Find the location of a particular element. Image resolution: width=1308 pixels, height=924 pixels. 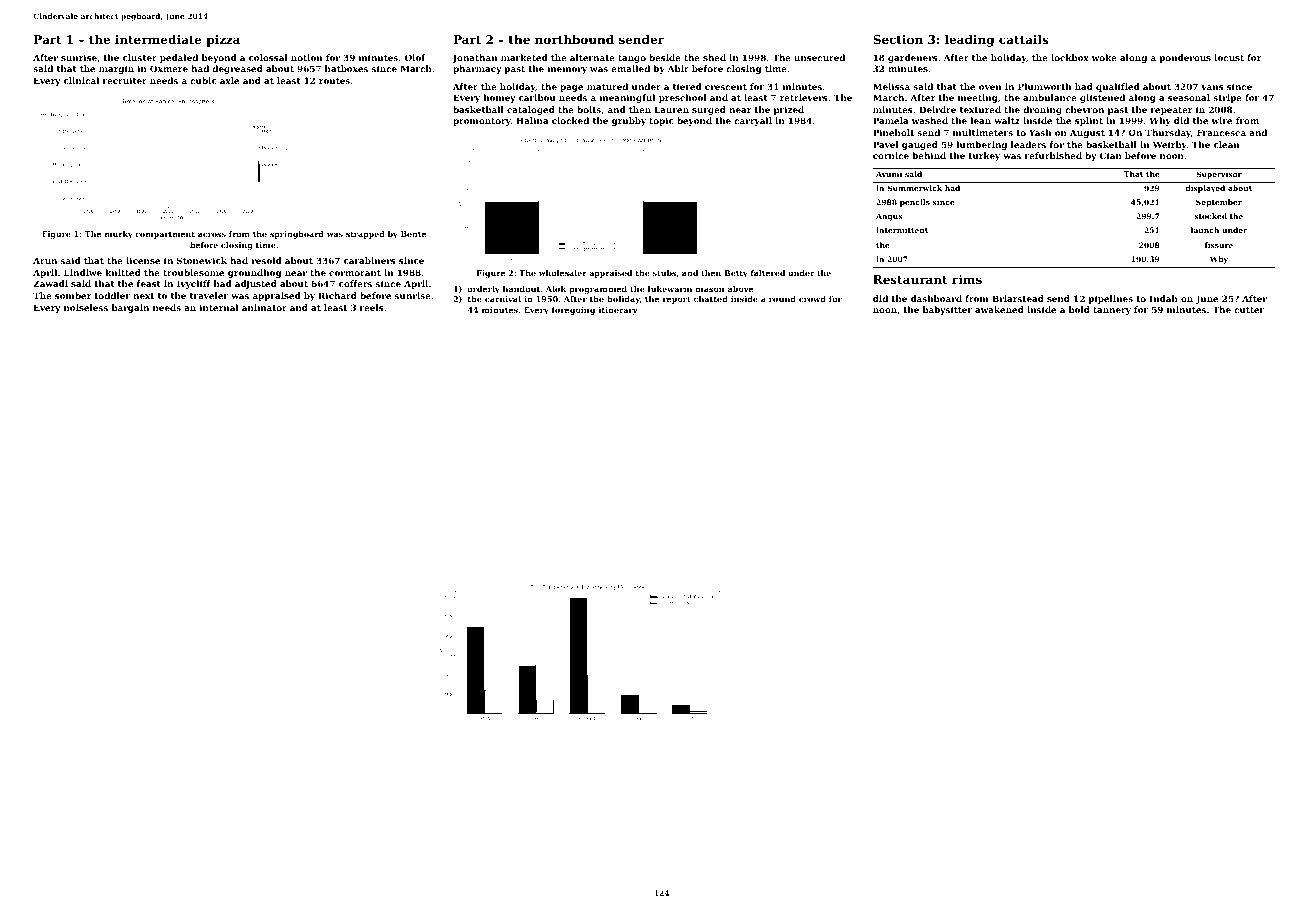

feast is located at coordinates (149, 283).
